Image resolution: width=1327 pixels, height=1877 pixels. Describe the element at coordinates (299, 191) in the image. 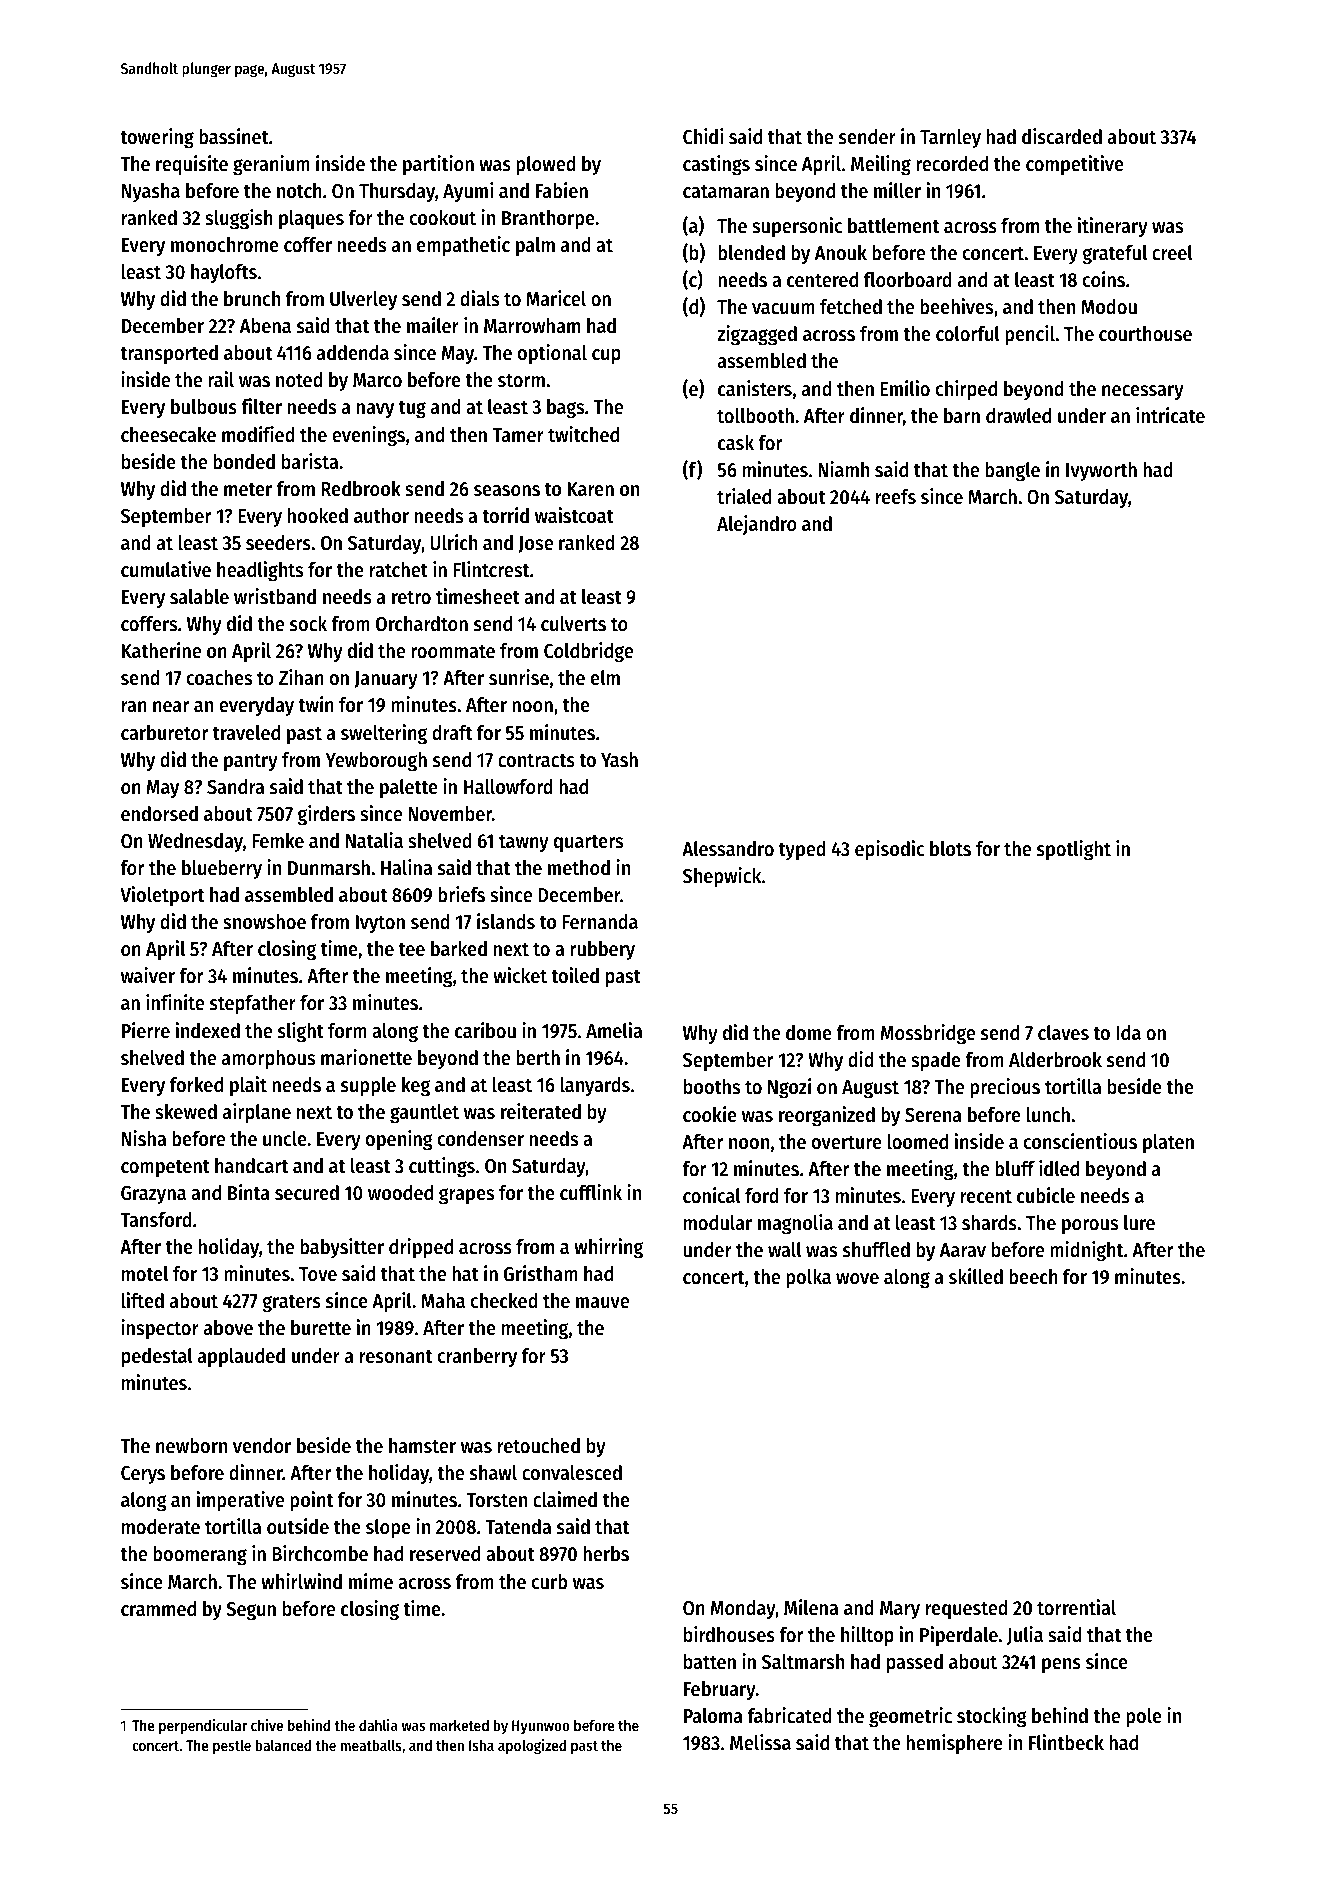

I see `notch` at that location.
